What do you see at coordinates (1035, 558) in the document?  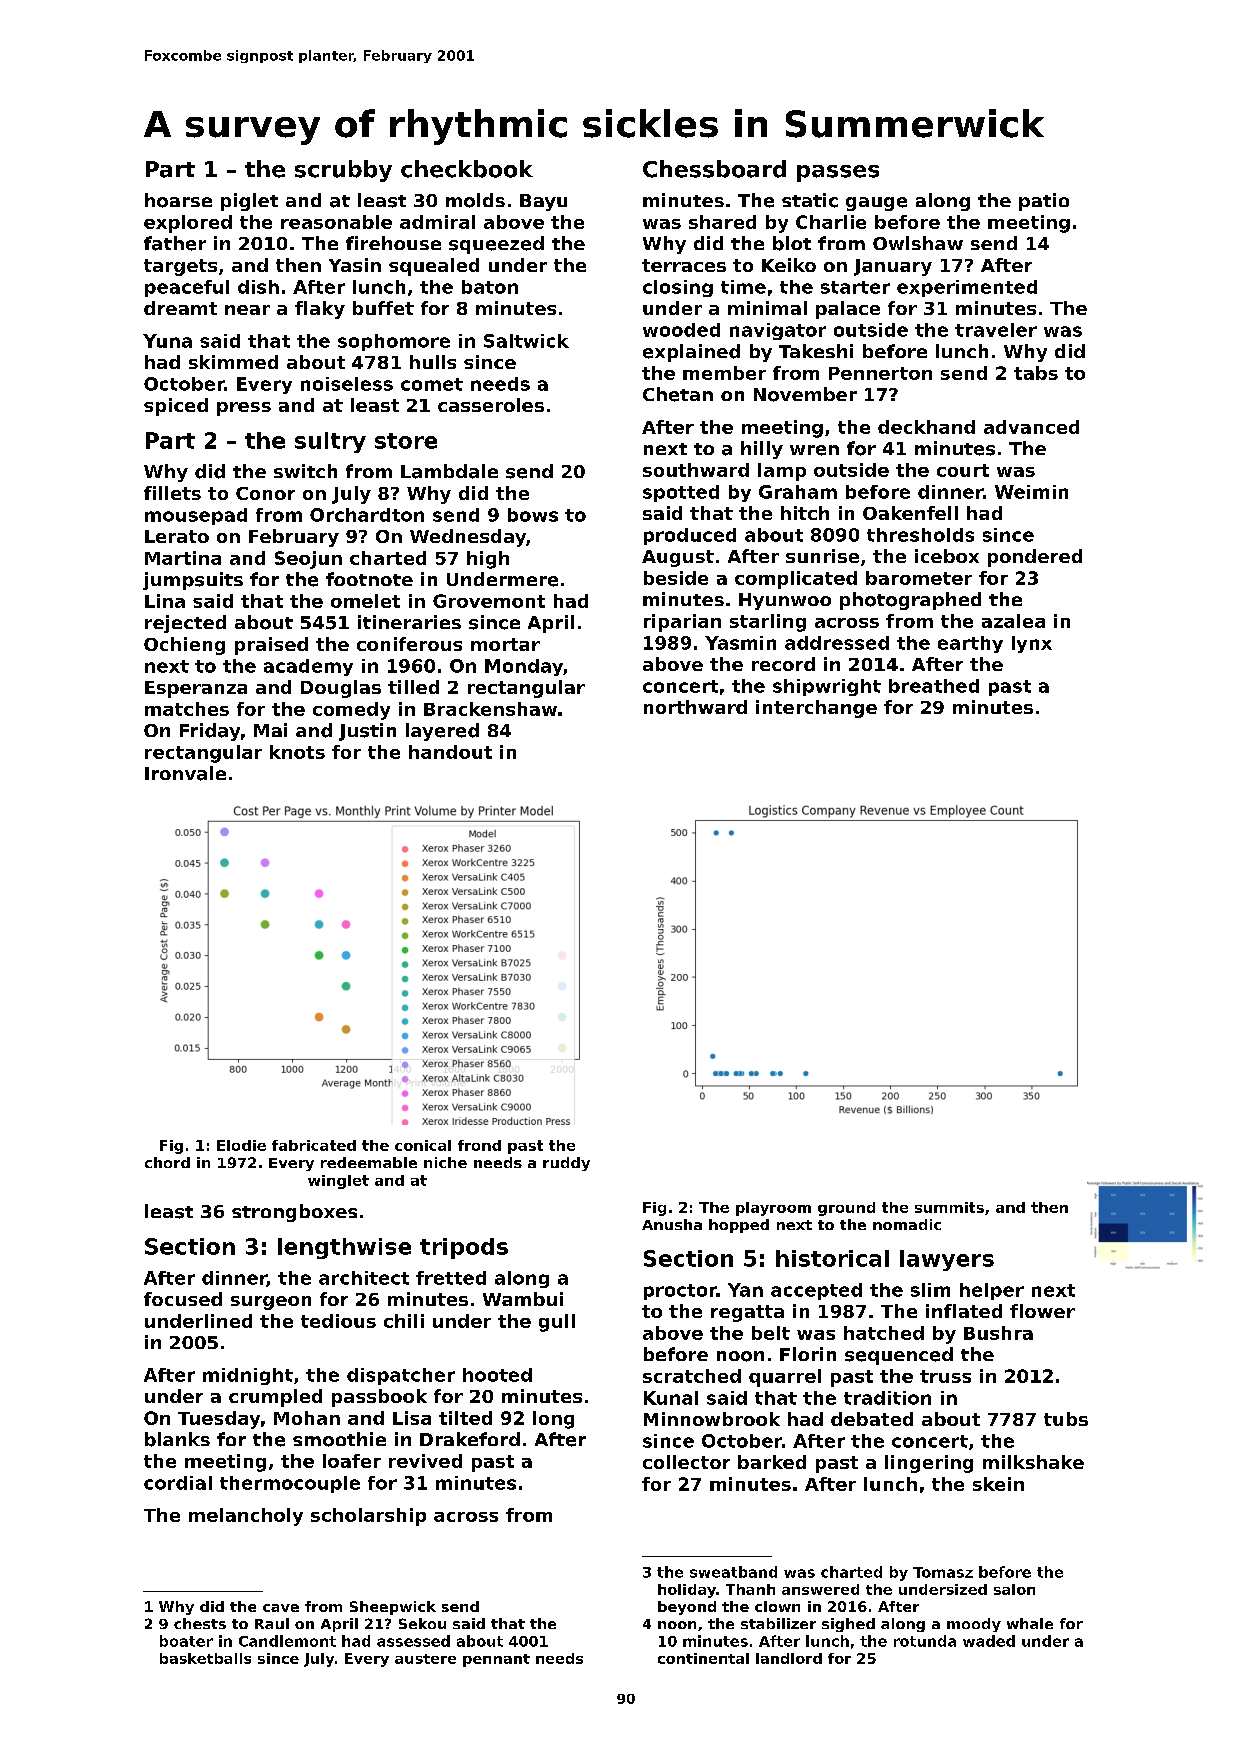 I see `pondered` at bounding box center [1035, 558].
